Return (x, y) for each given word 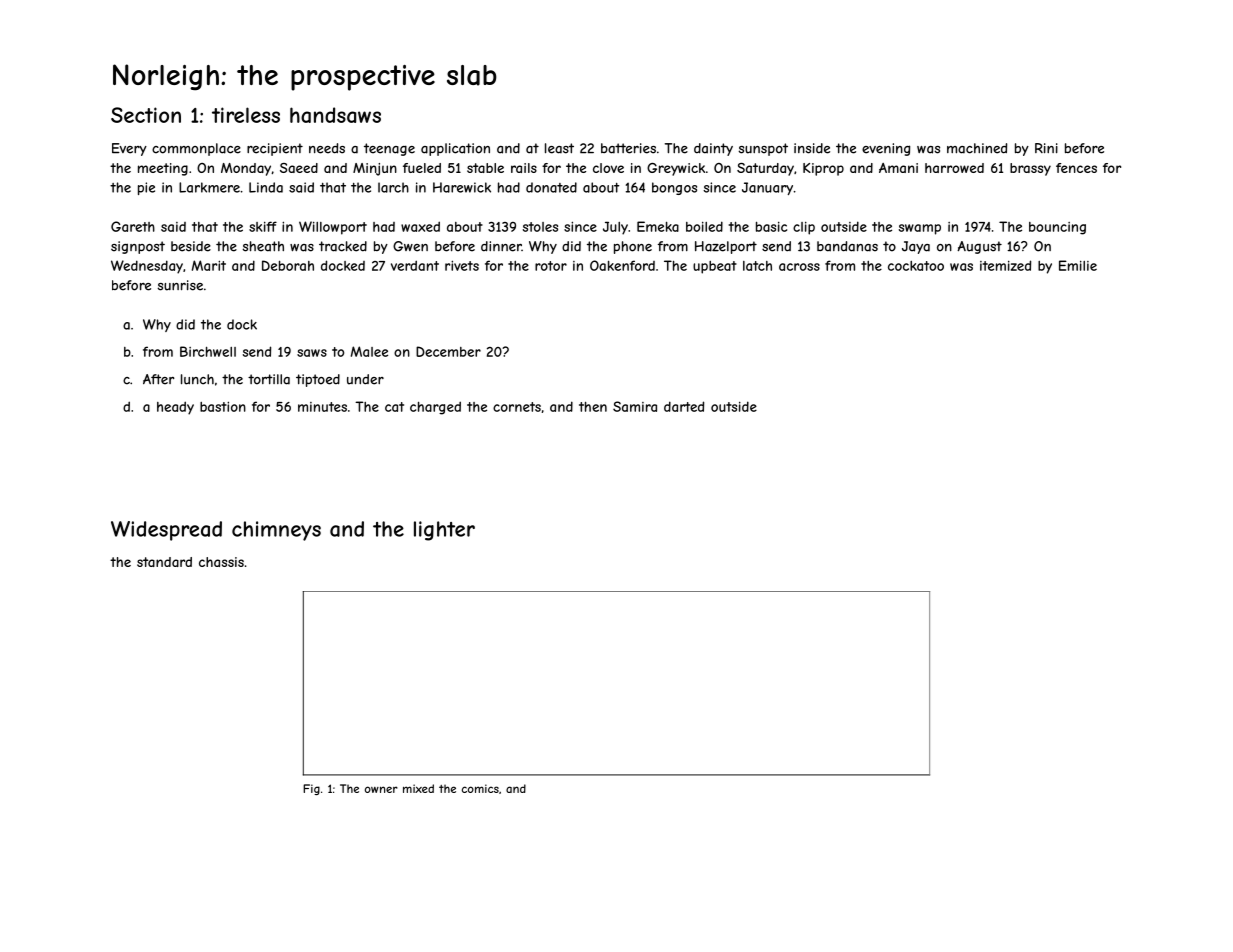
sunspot (763, 149)
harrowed (954, 168)
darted (684, 406)
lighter (444, 531)
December (448, 351)
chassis (221, 562)
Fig (311, 789)
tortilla (269, 379)
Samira (635, 406)
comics (480, 788)
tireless (246, 115)
